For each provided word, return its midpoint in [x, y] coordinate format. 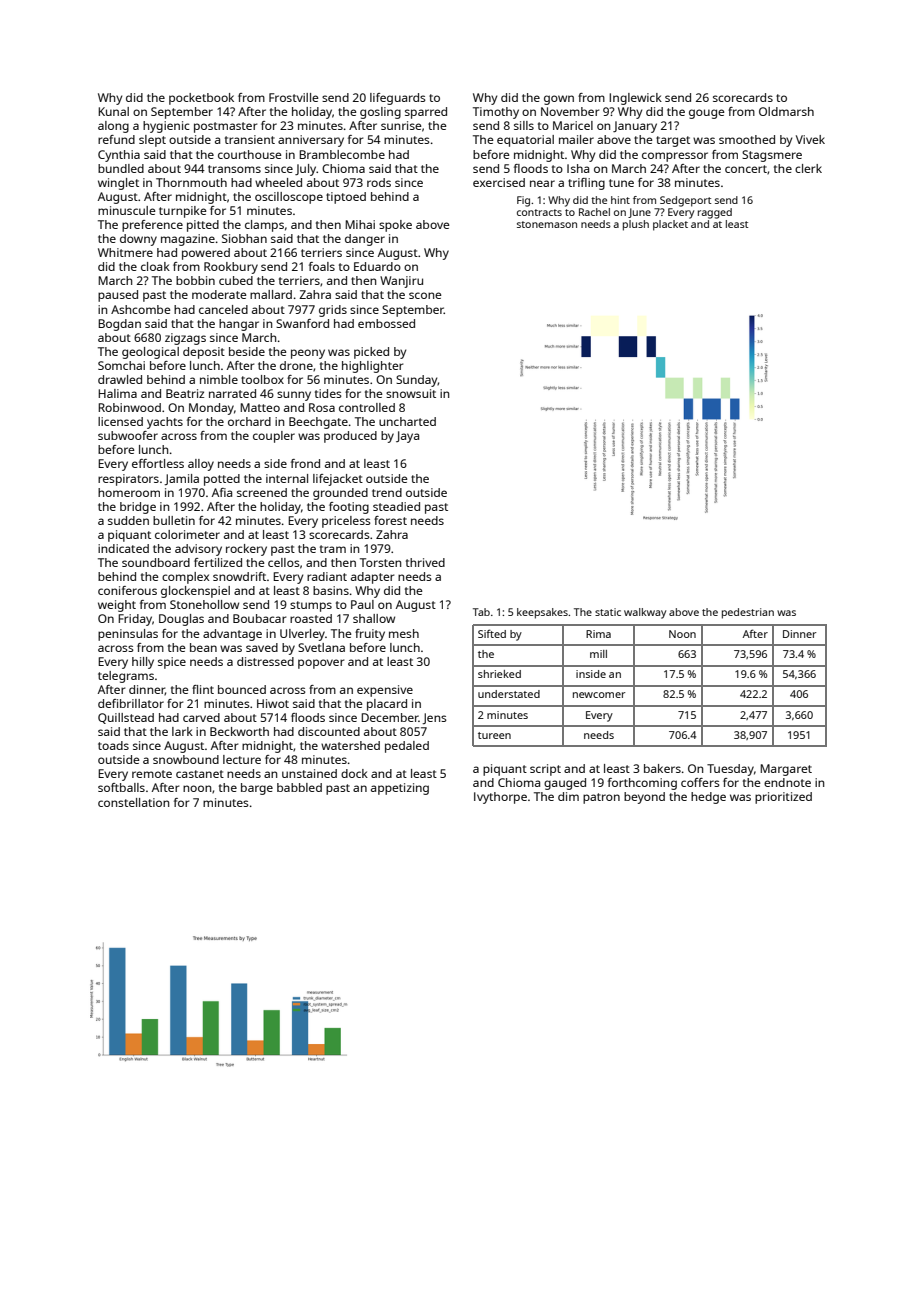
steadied [396, 506]
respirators [128, 480]
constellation [133, 802]
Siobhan [244, 238]
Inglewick [635, 99]
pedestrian [748, 613]
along [113, 127]
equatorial [525, 141]
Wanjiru [401, 282]
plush [636, 225]
